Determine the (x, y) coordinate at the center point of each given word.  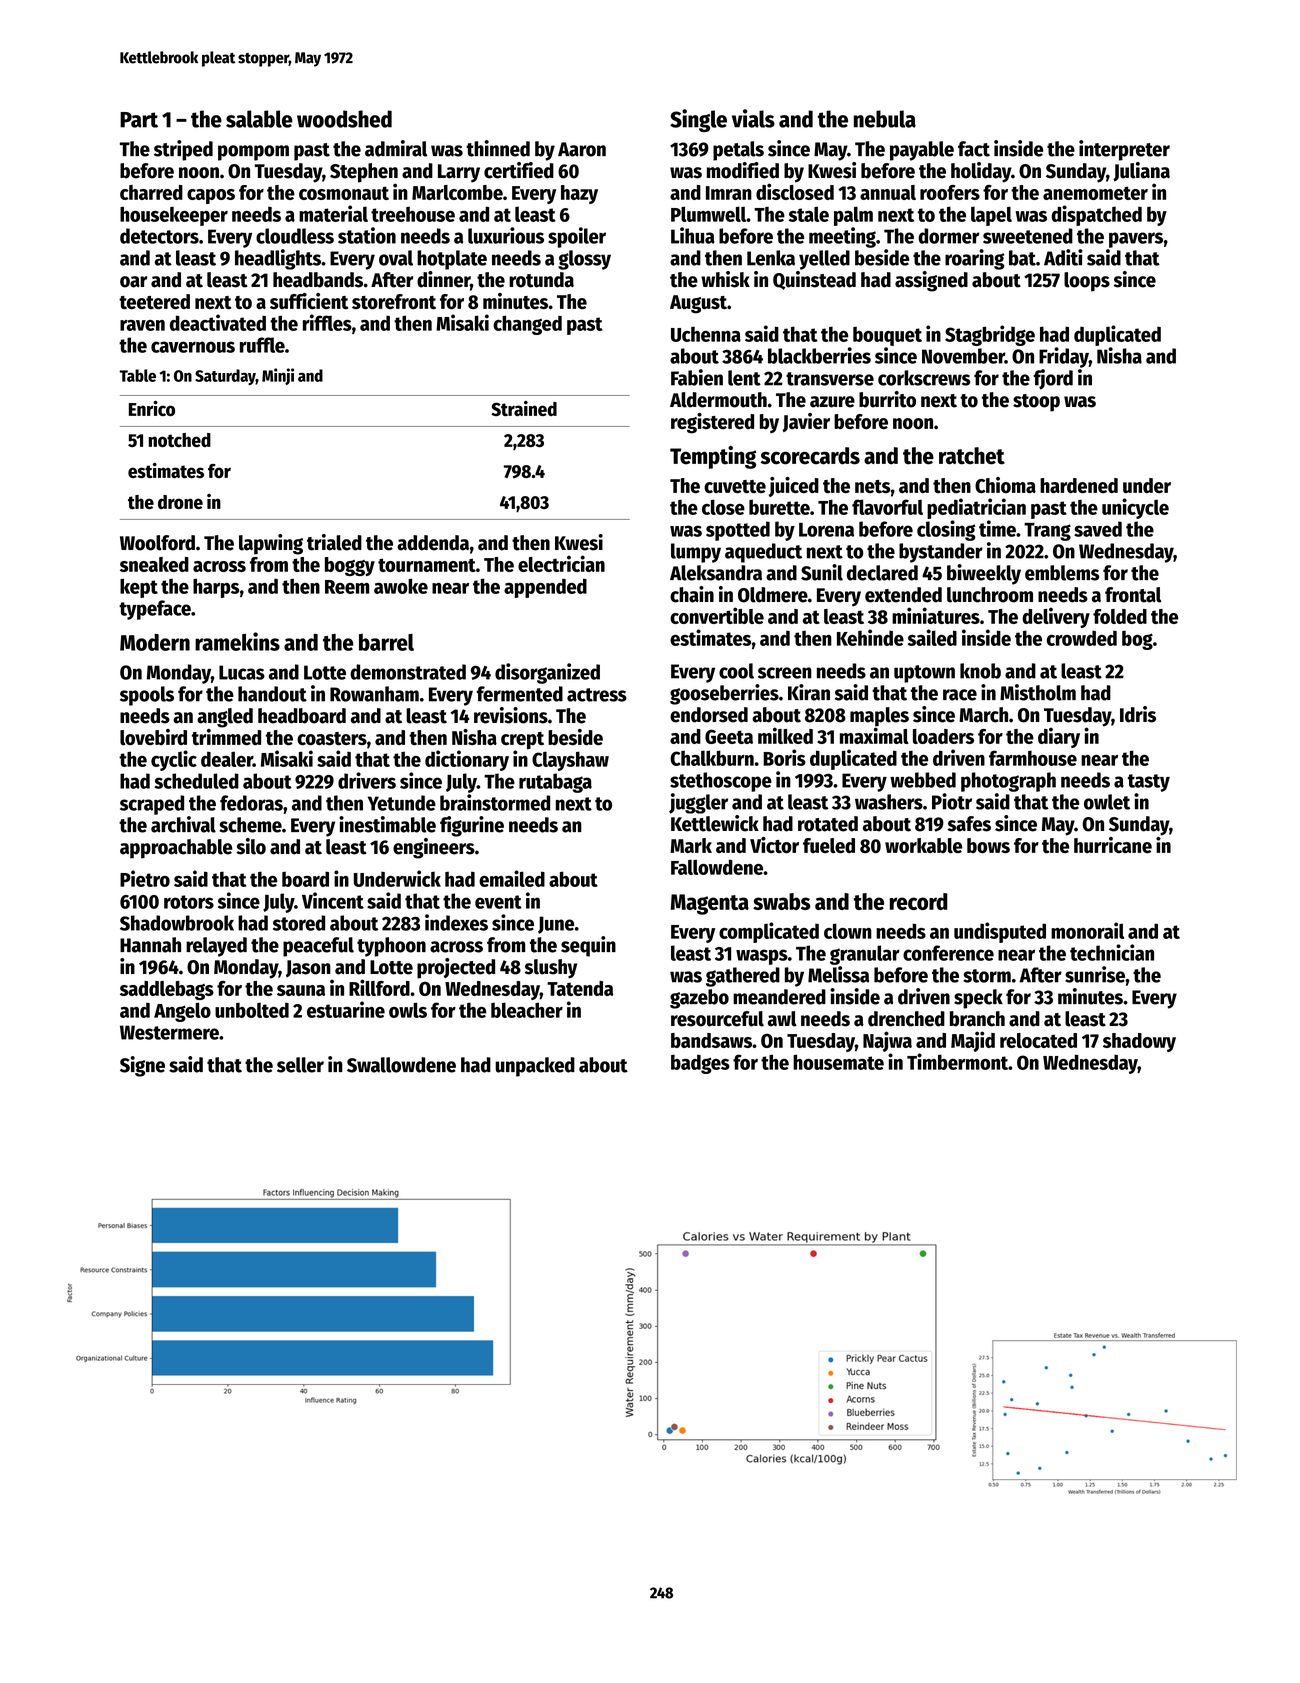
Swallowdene (401, 1065)
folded (1120, 616)
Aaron (582, 149)
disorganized (547, 673)
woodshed (344, 119)
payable (922, 151)
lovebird (153, 737)
